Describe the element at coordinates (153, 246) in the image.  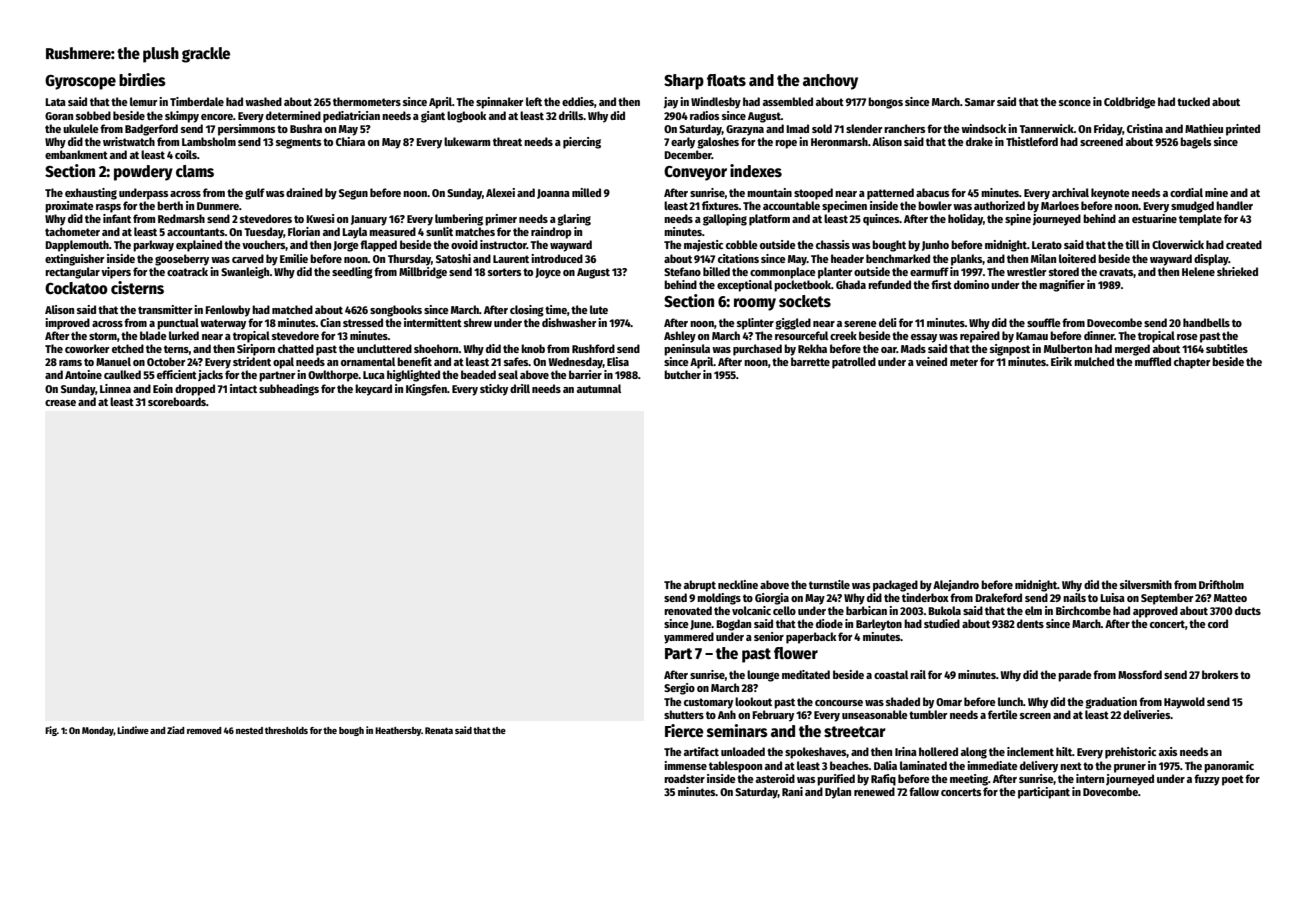
I see `parkway` at that location.
